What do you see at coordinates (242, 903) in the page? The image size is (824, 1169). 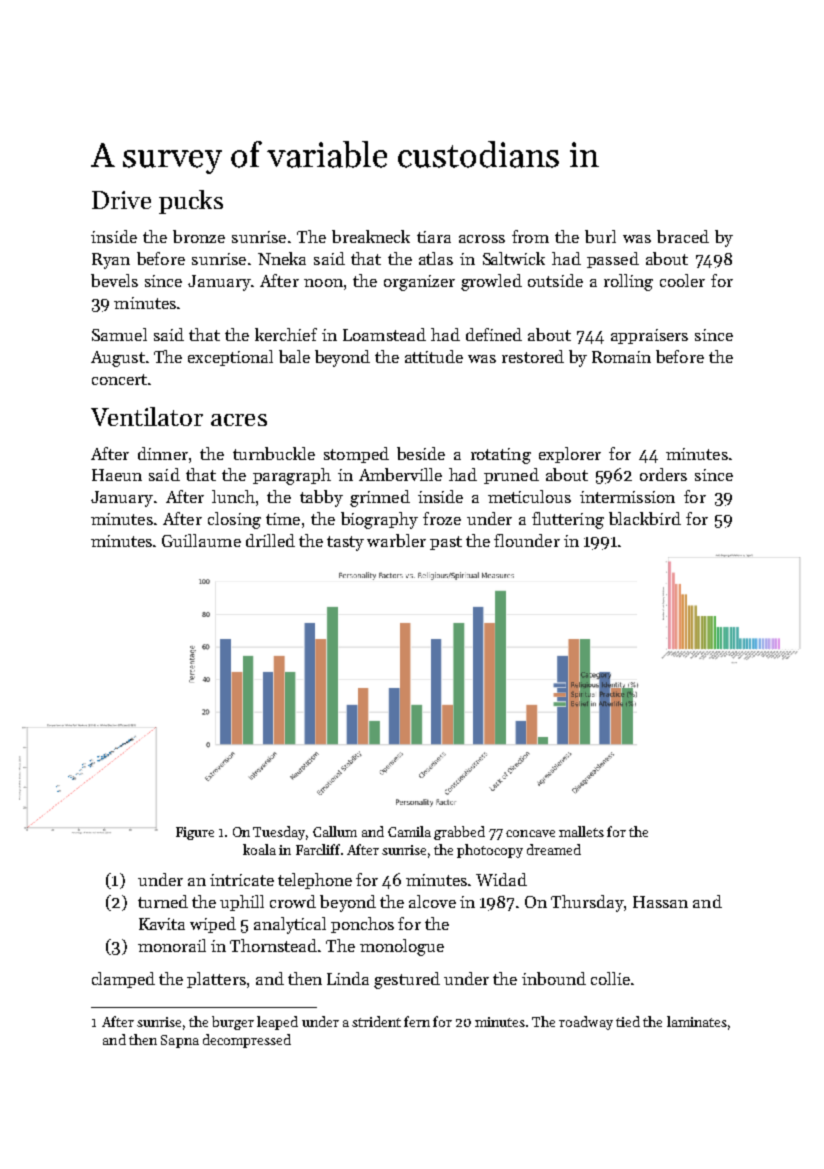 I see `uphill` at bounding box center [242, 903].
